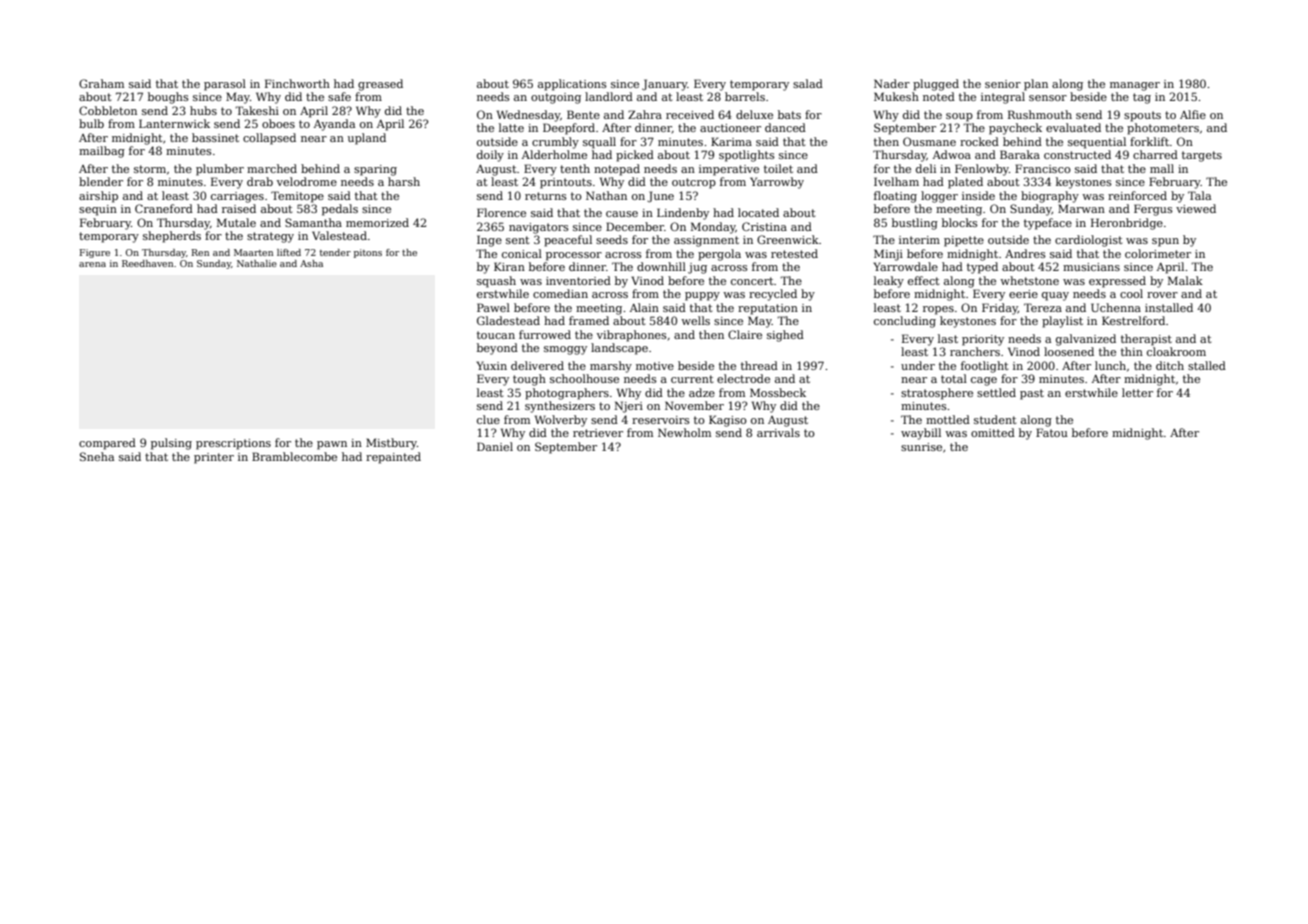  Describe the element at coordinates (289, 252) in the screenshot. I see `lifted` at that location.
